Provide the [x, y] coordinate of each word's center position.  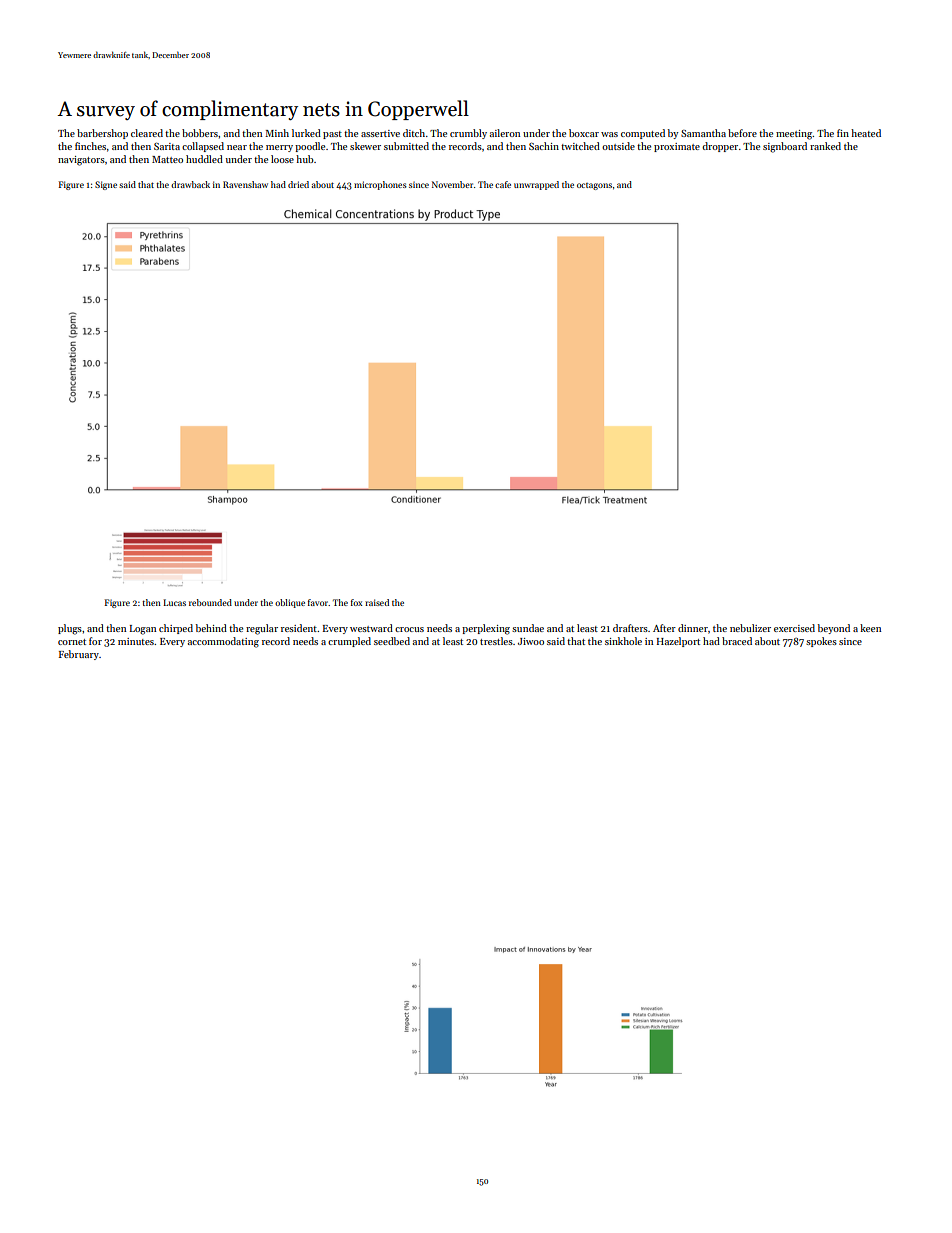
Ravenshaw [245, 184]
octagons [594, 186]
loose [282, 159]
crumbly [468, 134]
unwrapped [536, 185]
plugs [70, 629]
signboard [785, 147]
